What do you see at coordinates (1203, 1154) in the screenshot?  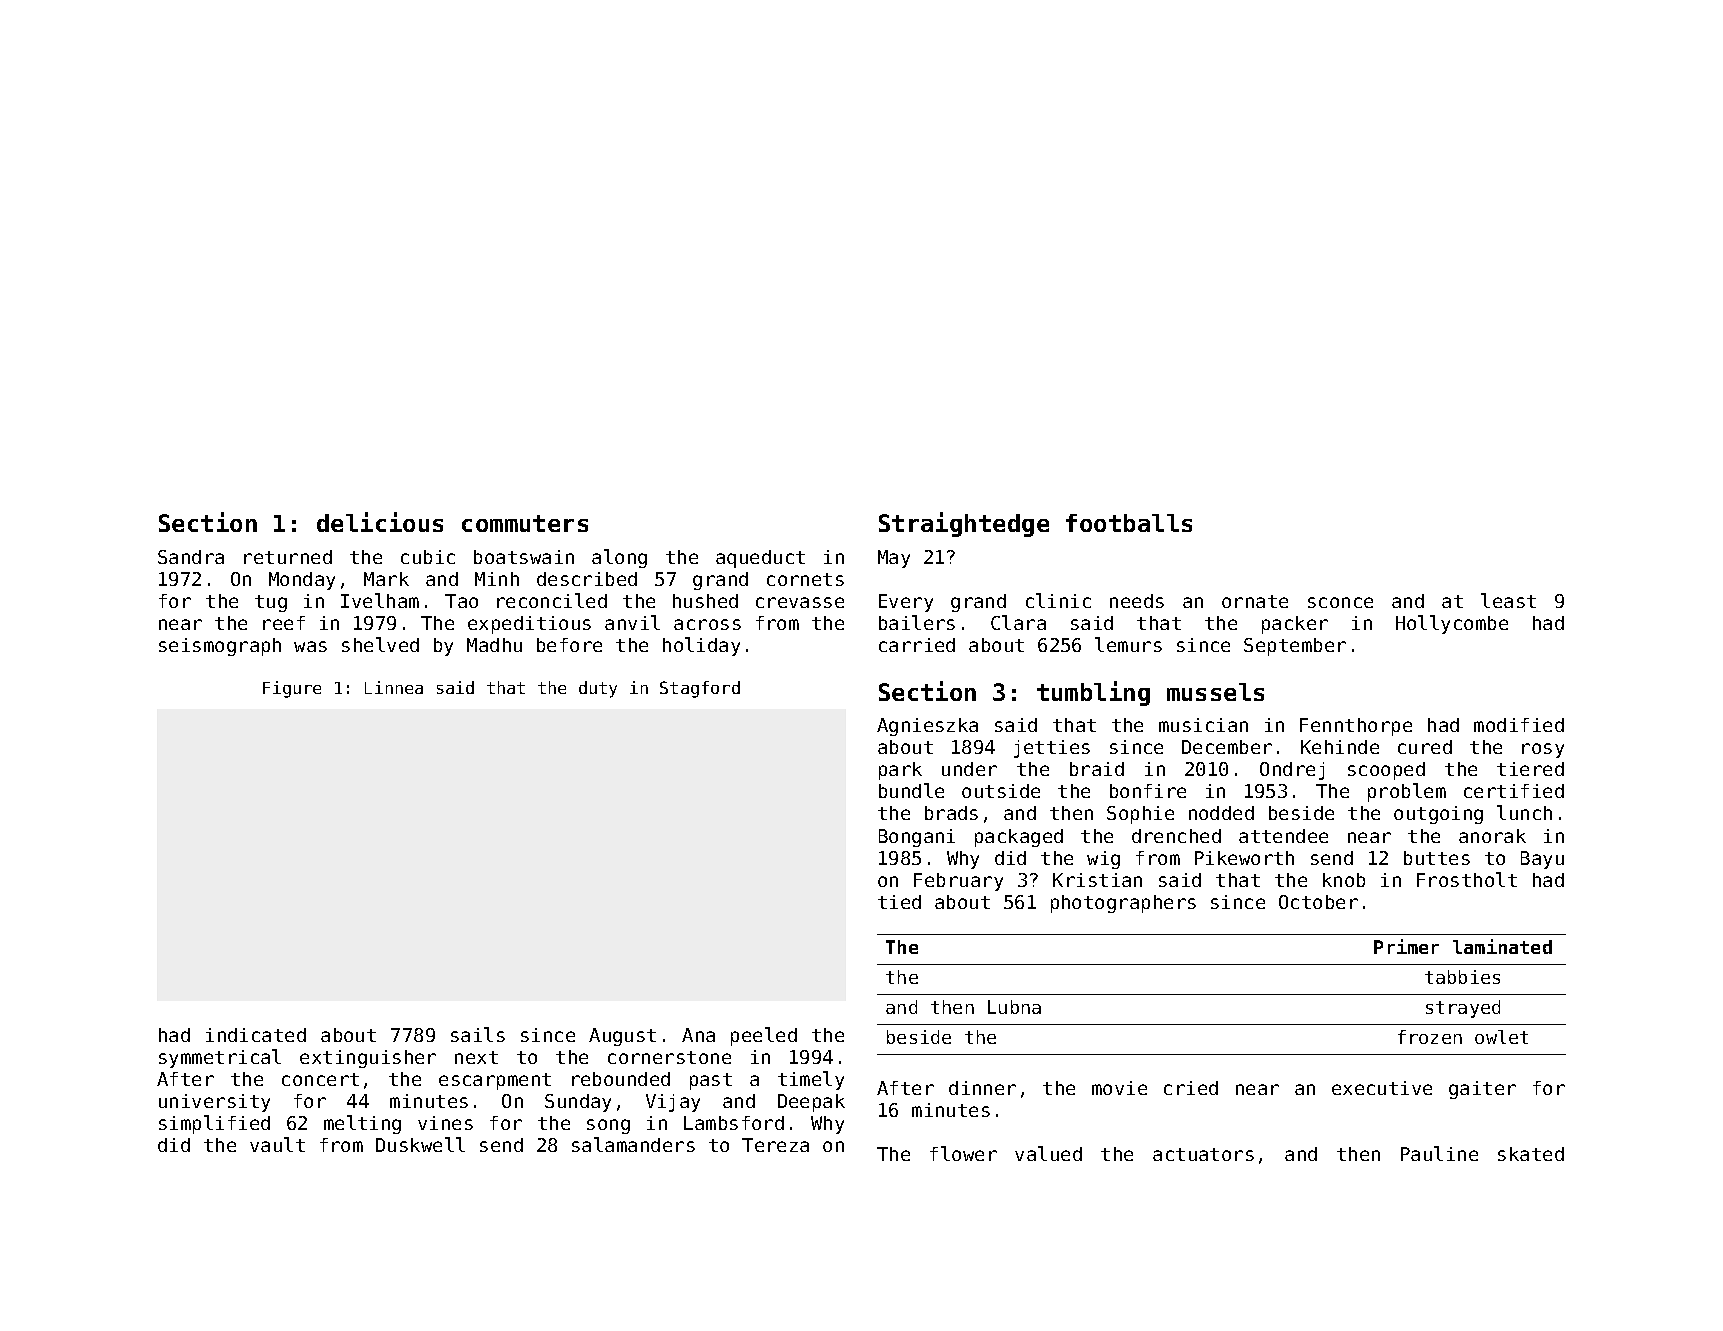 I see `actuators` at bounding box center [1203, 1154].
